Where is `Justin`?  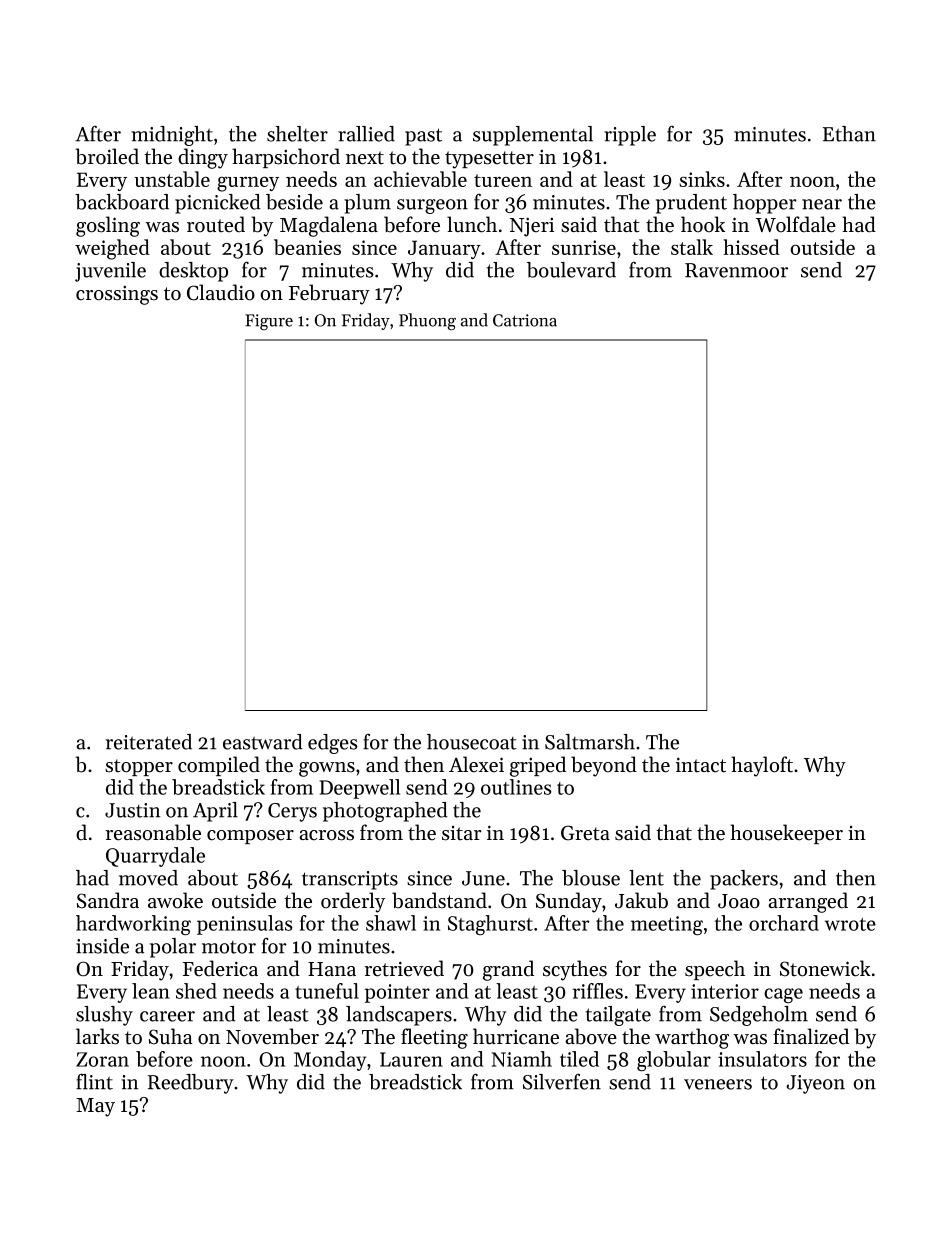
Justin is located at coordinates (132, 810).
